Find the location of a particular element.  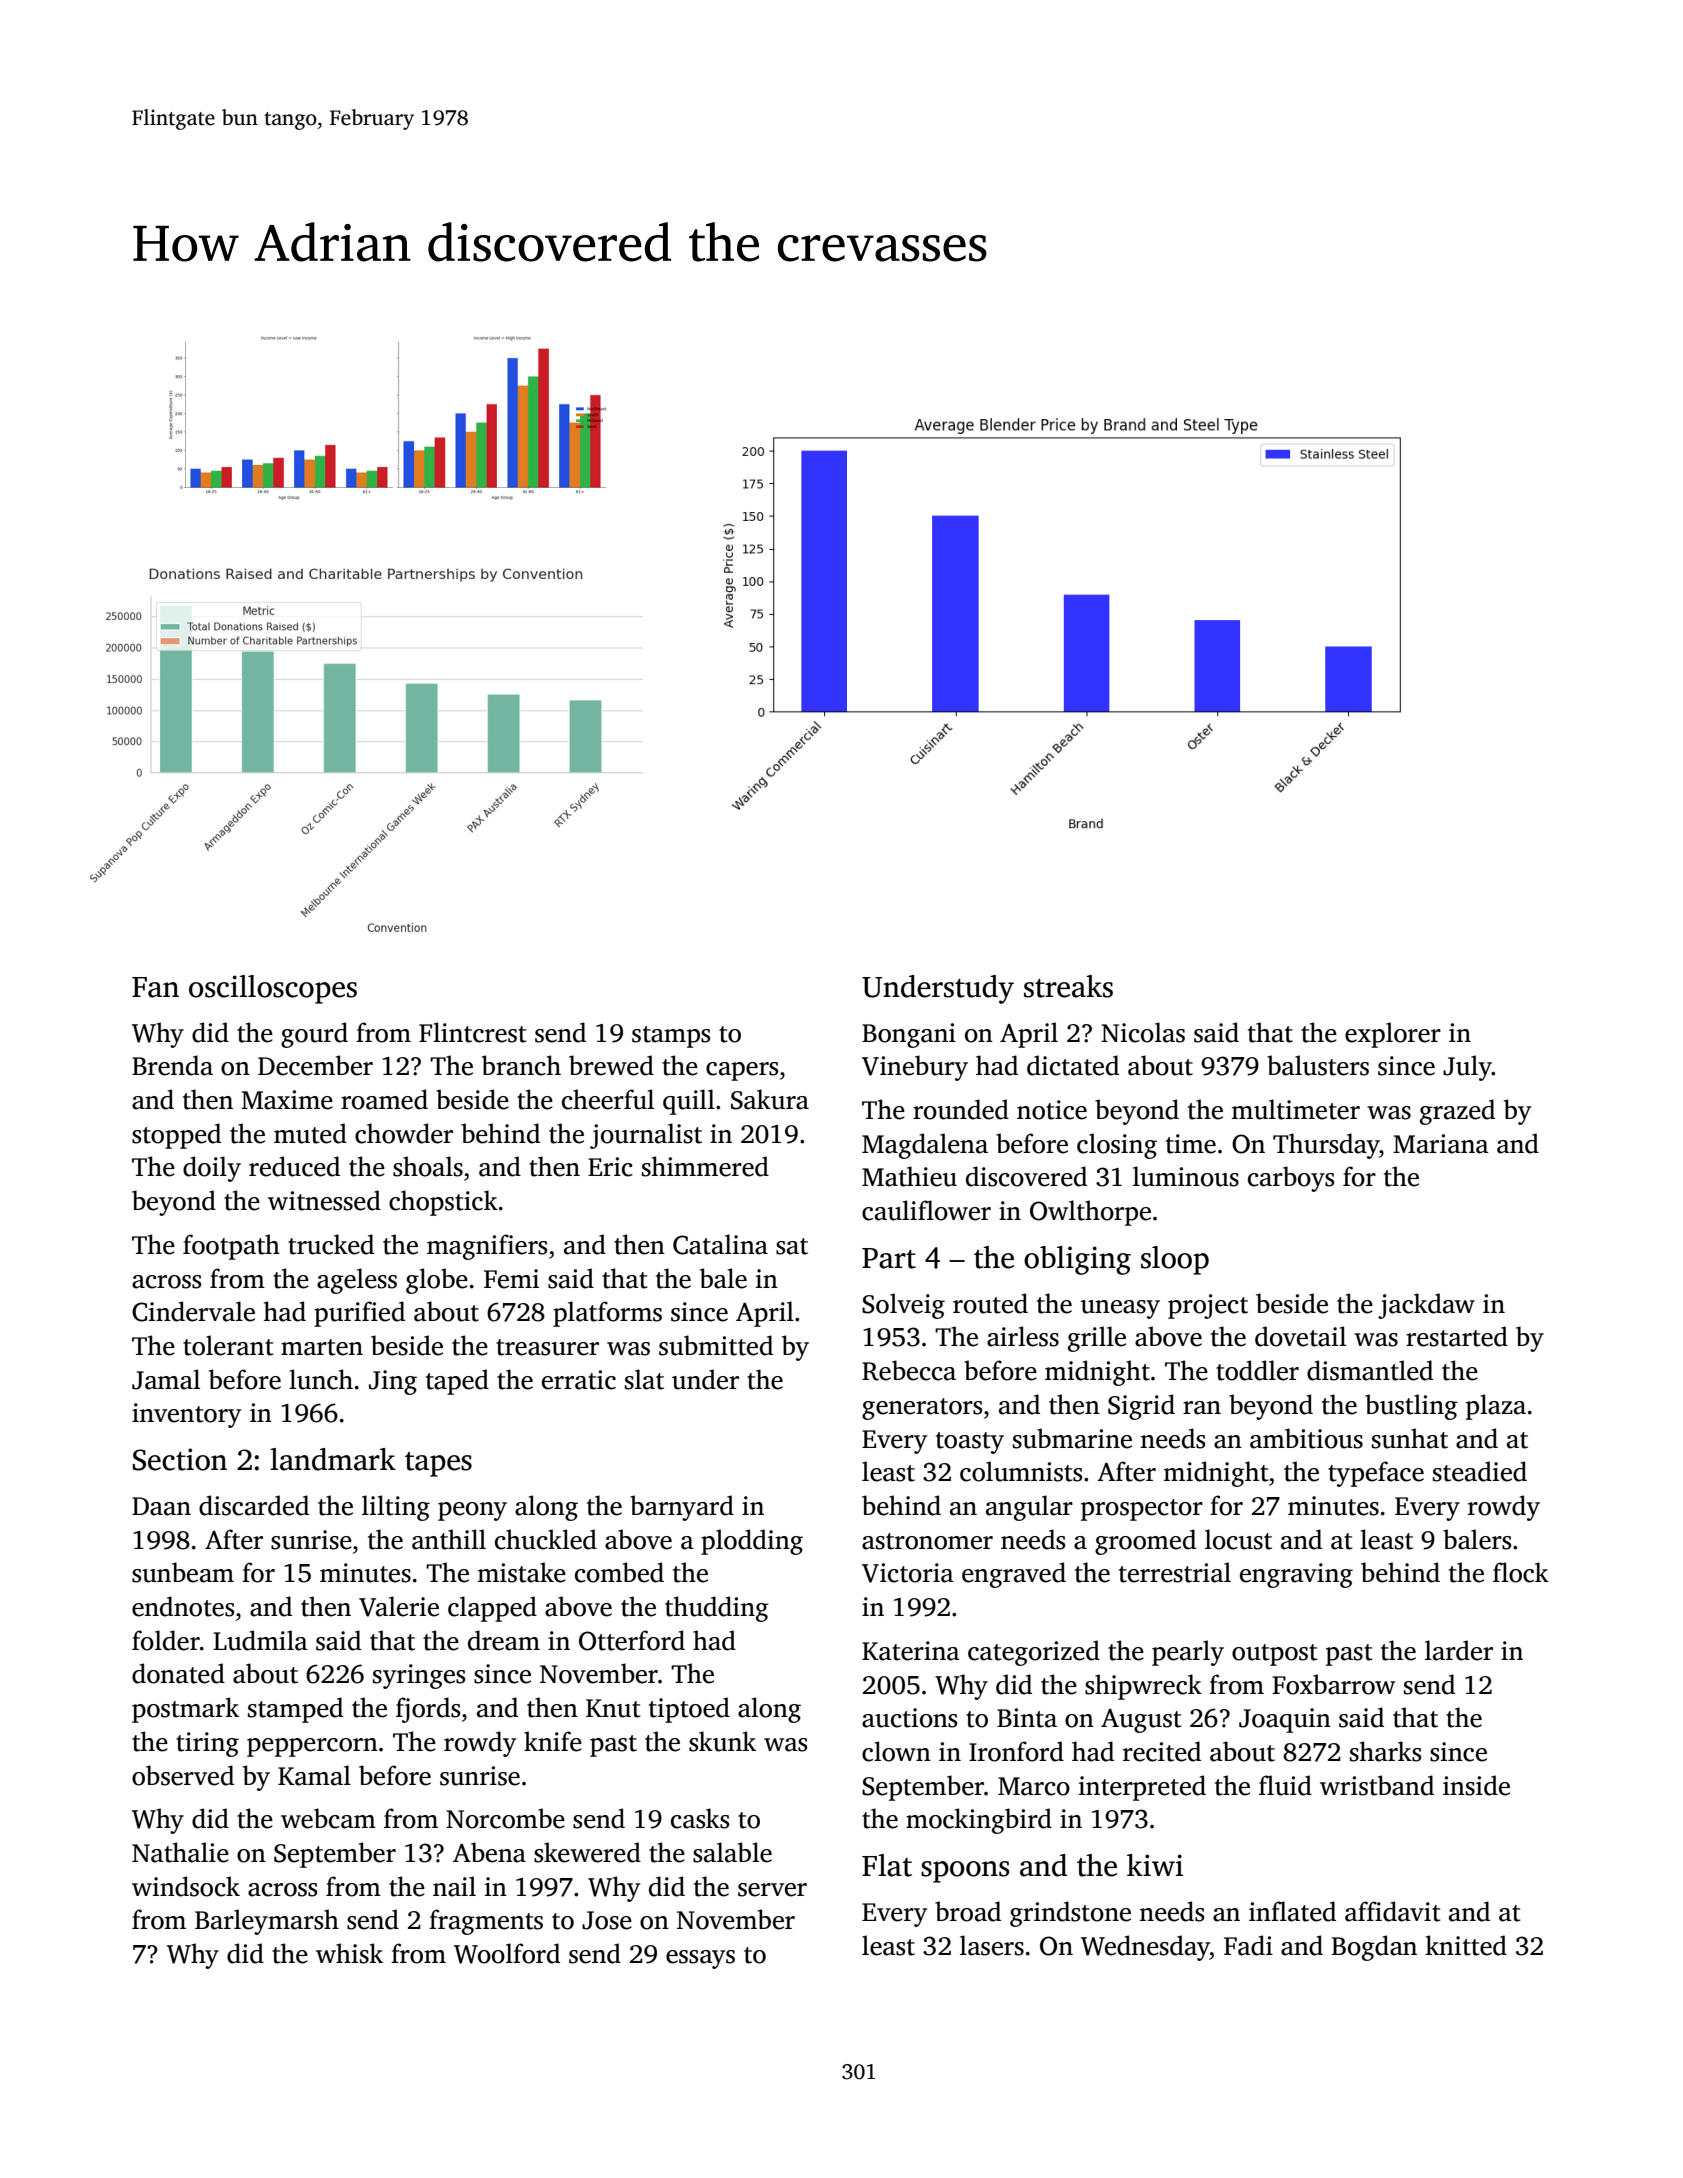

Mariana is located at coordinates (1441, 1144).
